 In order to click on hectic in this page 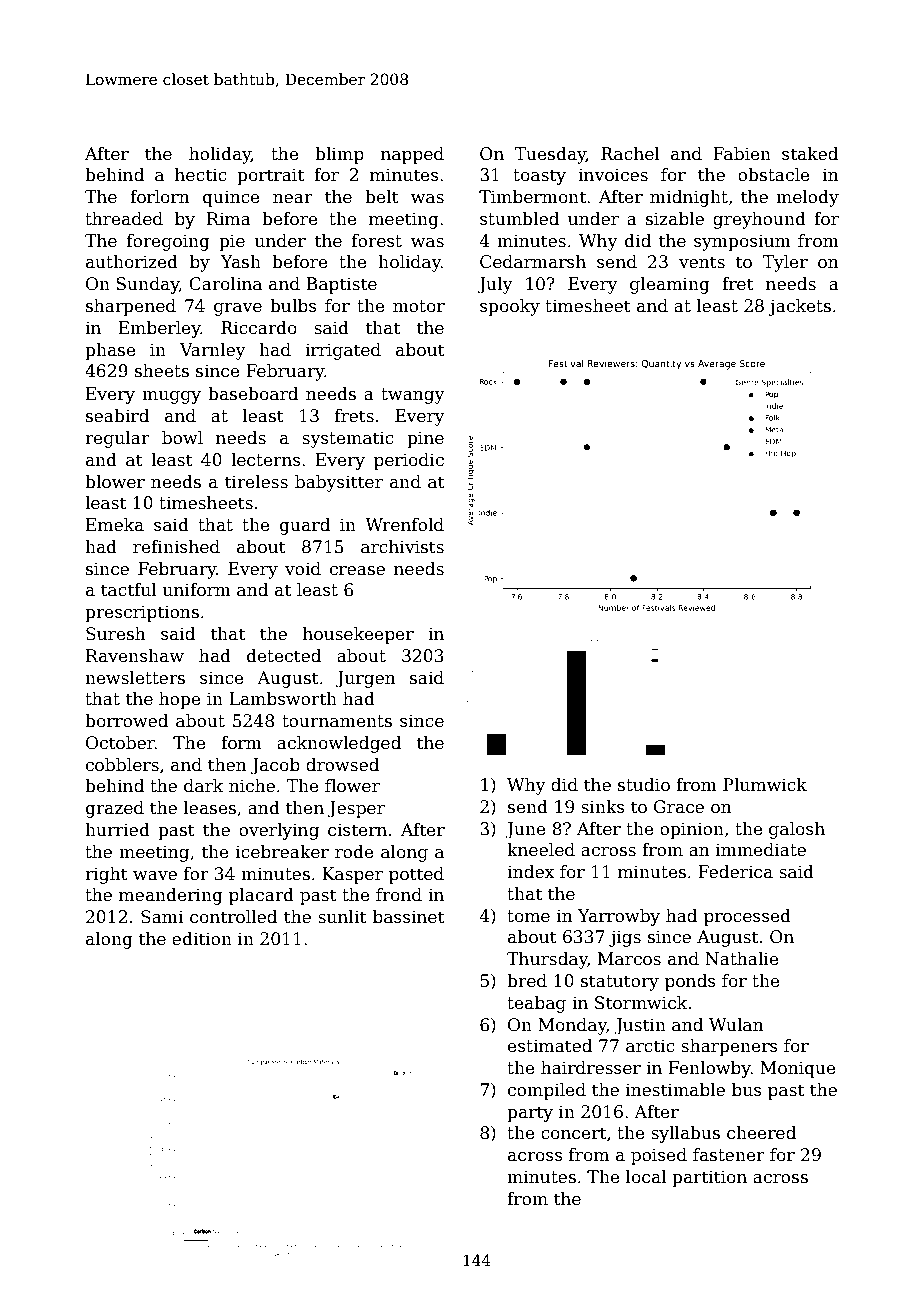, I will do `click(201, 175)`.
